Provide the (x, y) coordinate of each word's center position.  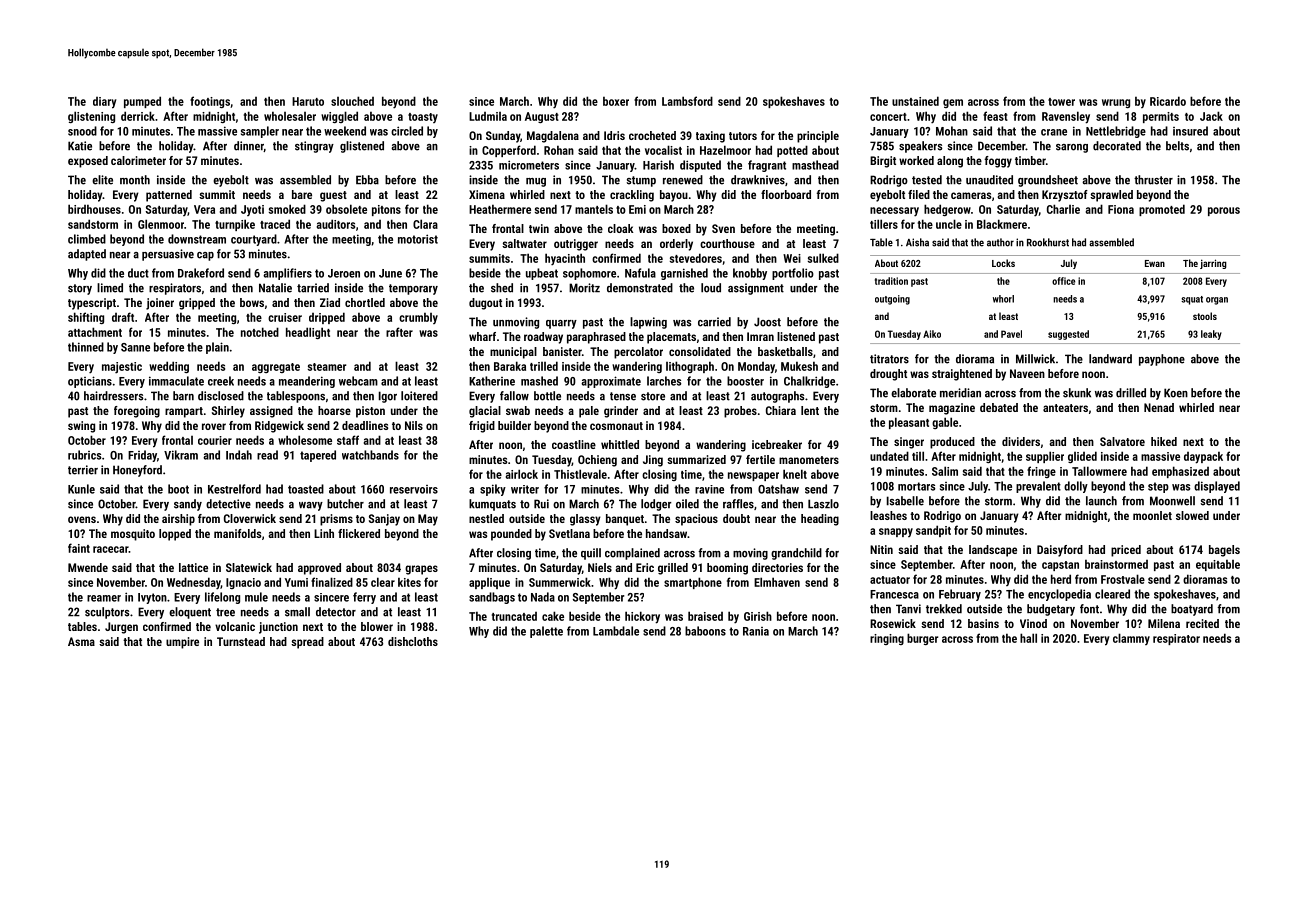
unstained (915, 101)
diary (105, 103)
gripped (197, 304)
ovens (82, 519)
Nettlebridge (1116, 132)
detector (336, 612)
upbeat (542, 274)
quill (591, 554)
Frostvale (1123, 579)
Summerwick (560, 582)
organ (1217, 301)
